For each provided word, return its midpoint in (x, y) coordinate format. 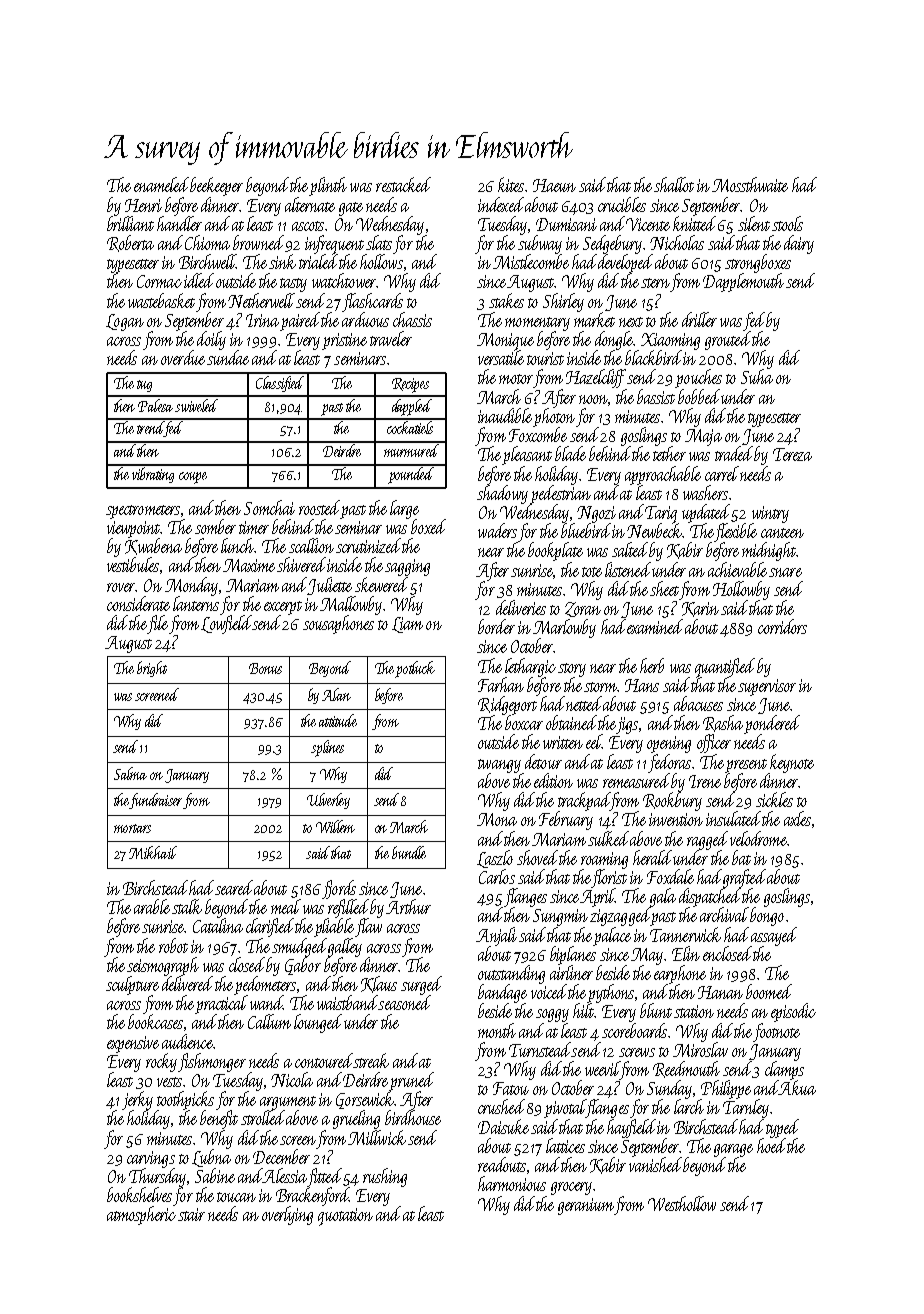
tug (144, 386)
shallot (674, 184)
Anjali (496, 936)
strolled (263, 1117)
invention (676, 819)
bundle (409, 852)
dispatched (710, 898)
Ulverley (328, 801)
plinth (328, 186)
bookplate (555, 551)
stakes (506, 300)
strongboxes (758, 263)
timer (254, 527)
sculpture (132, 985)
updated (706, 513)
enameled (161, 184)
